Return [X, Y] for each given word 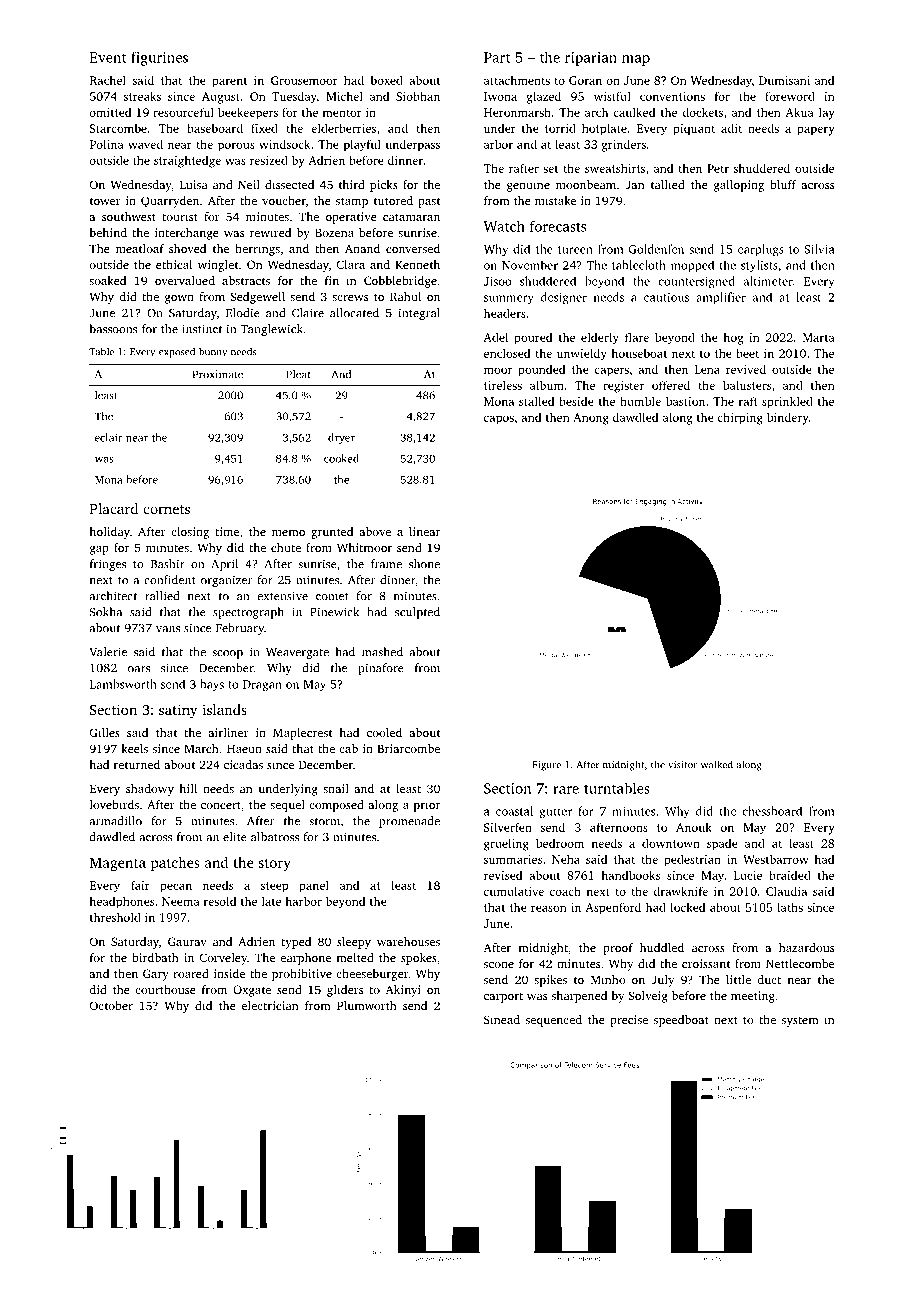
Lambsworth [123, 684]
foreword [790, 96]
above [375, 531]
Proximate [217, 374]
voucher [284, 200]
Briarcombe [408, 748]
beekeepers [248, 113]
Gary [156, 975]
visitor [682, 765]
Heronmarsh [517, 112]
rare [566, 790]
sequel [287, 806]
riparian [591, 59]
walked [717, 764]
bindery [787, 418]
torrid [560, 128]
